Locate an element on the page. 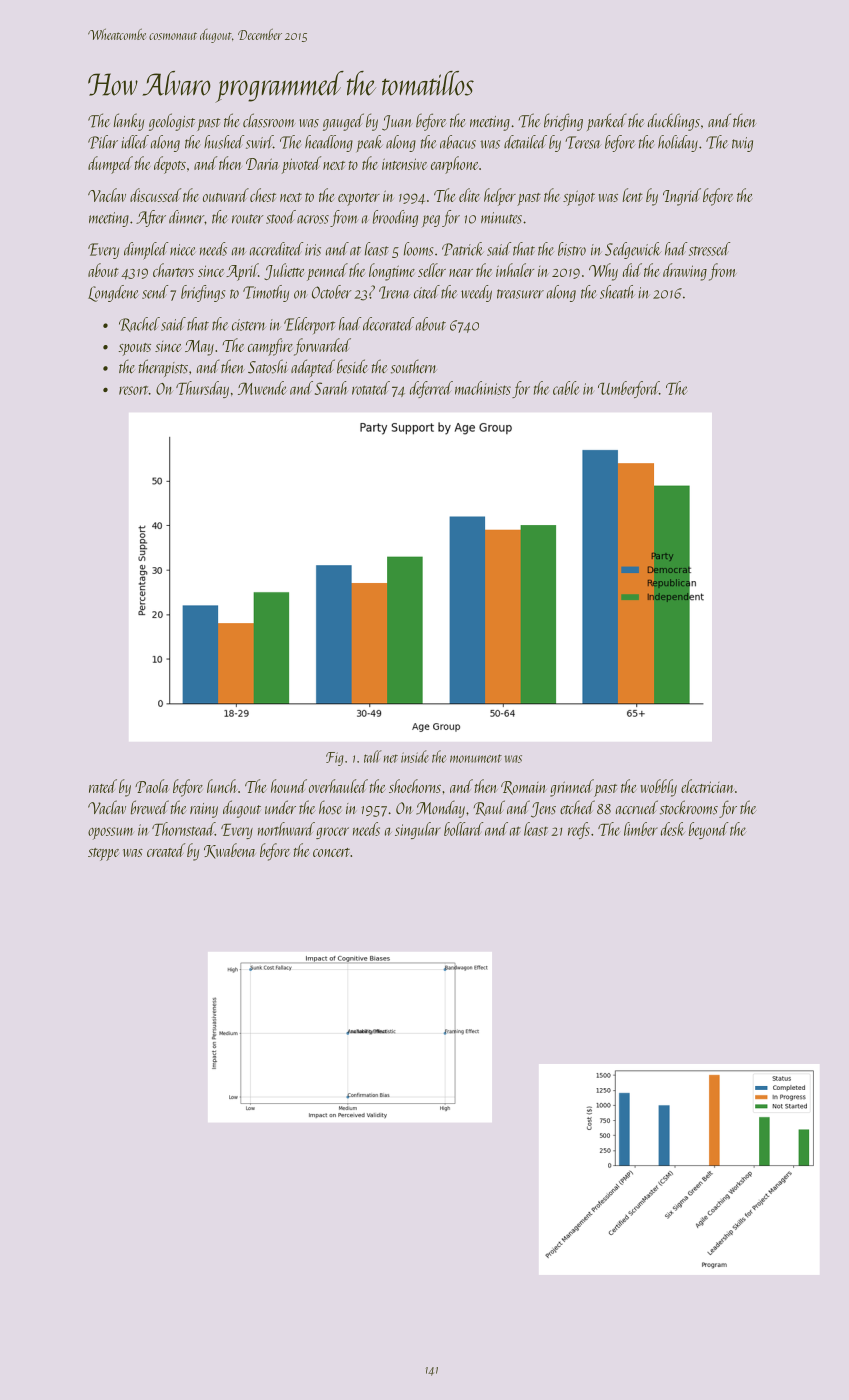 This document has width=849, height=1400. resort is located at coordinates (133, 390).
